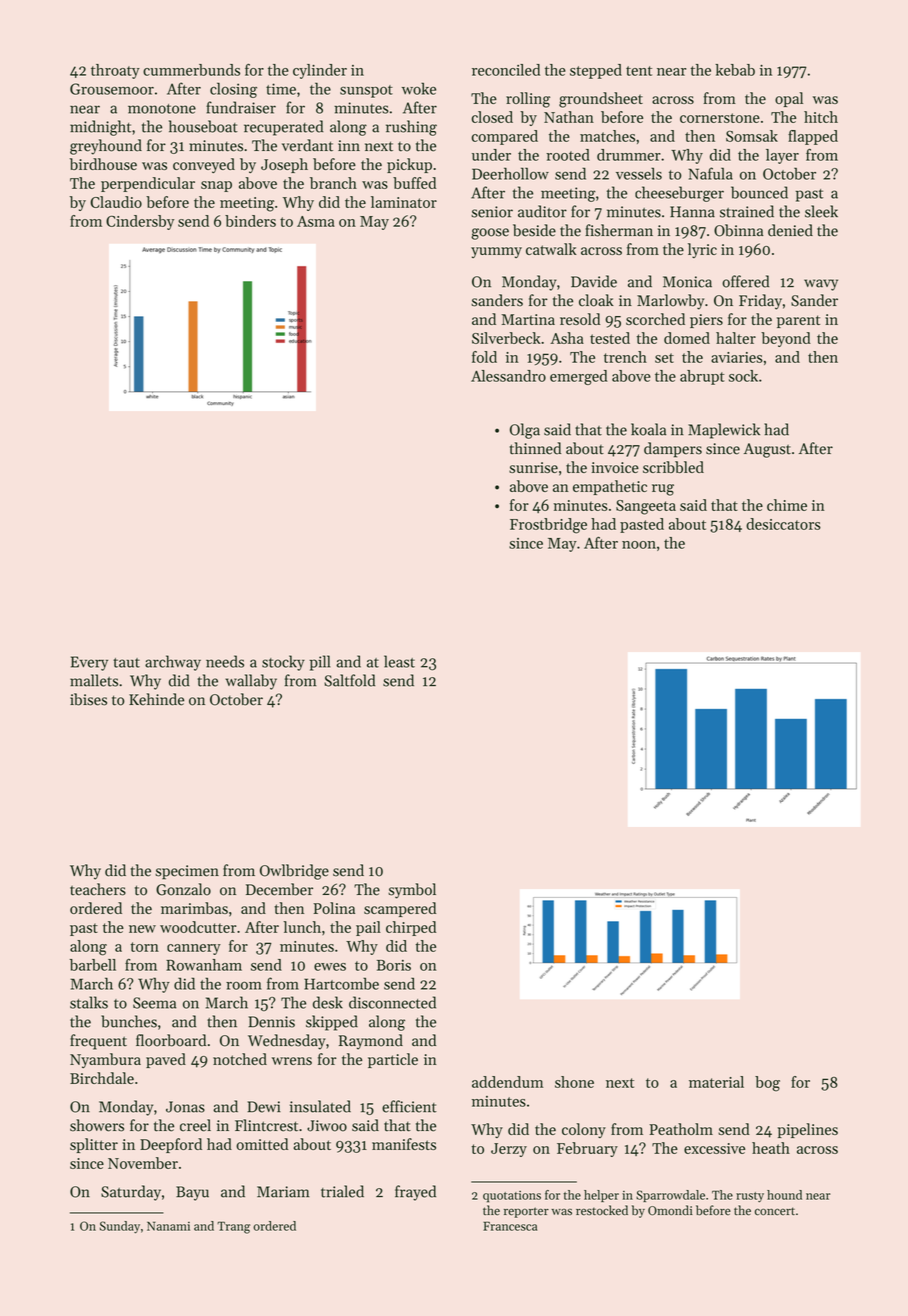 This screenshot has width=908, height=1316. What do you see at coordinates (639, 71) in the screenshot?
I see `tent` at bounding box center [639, 71].
